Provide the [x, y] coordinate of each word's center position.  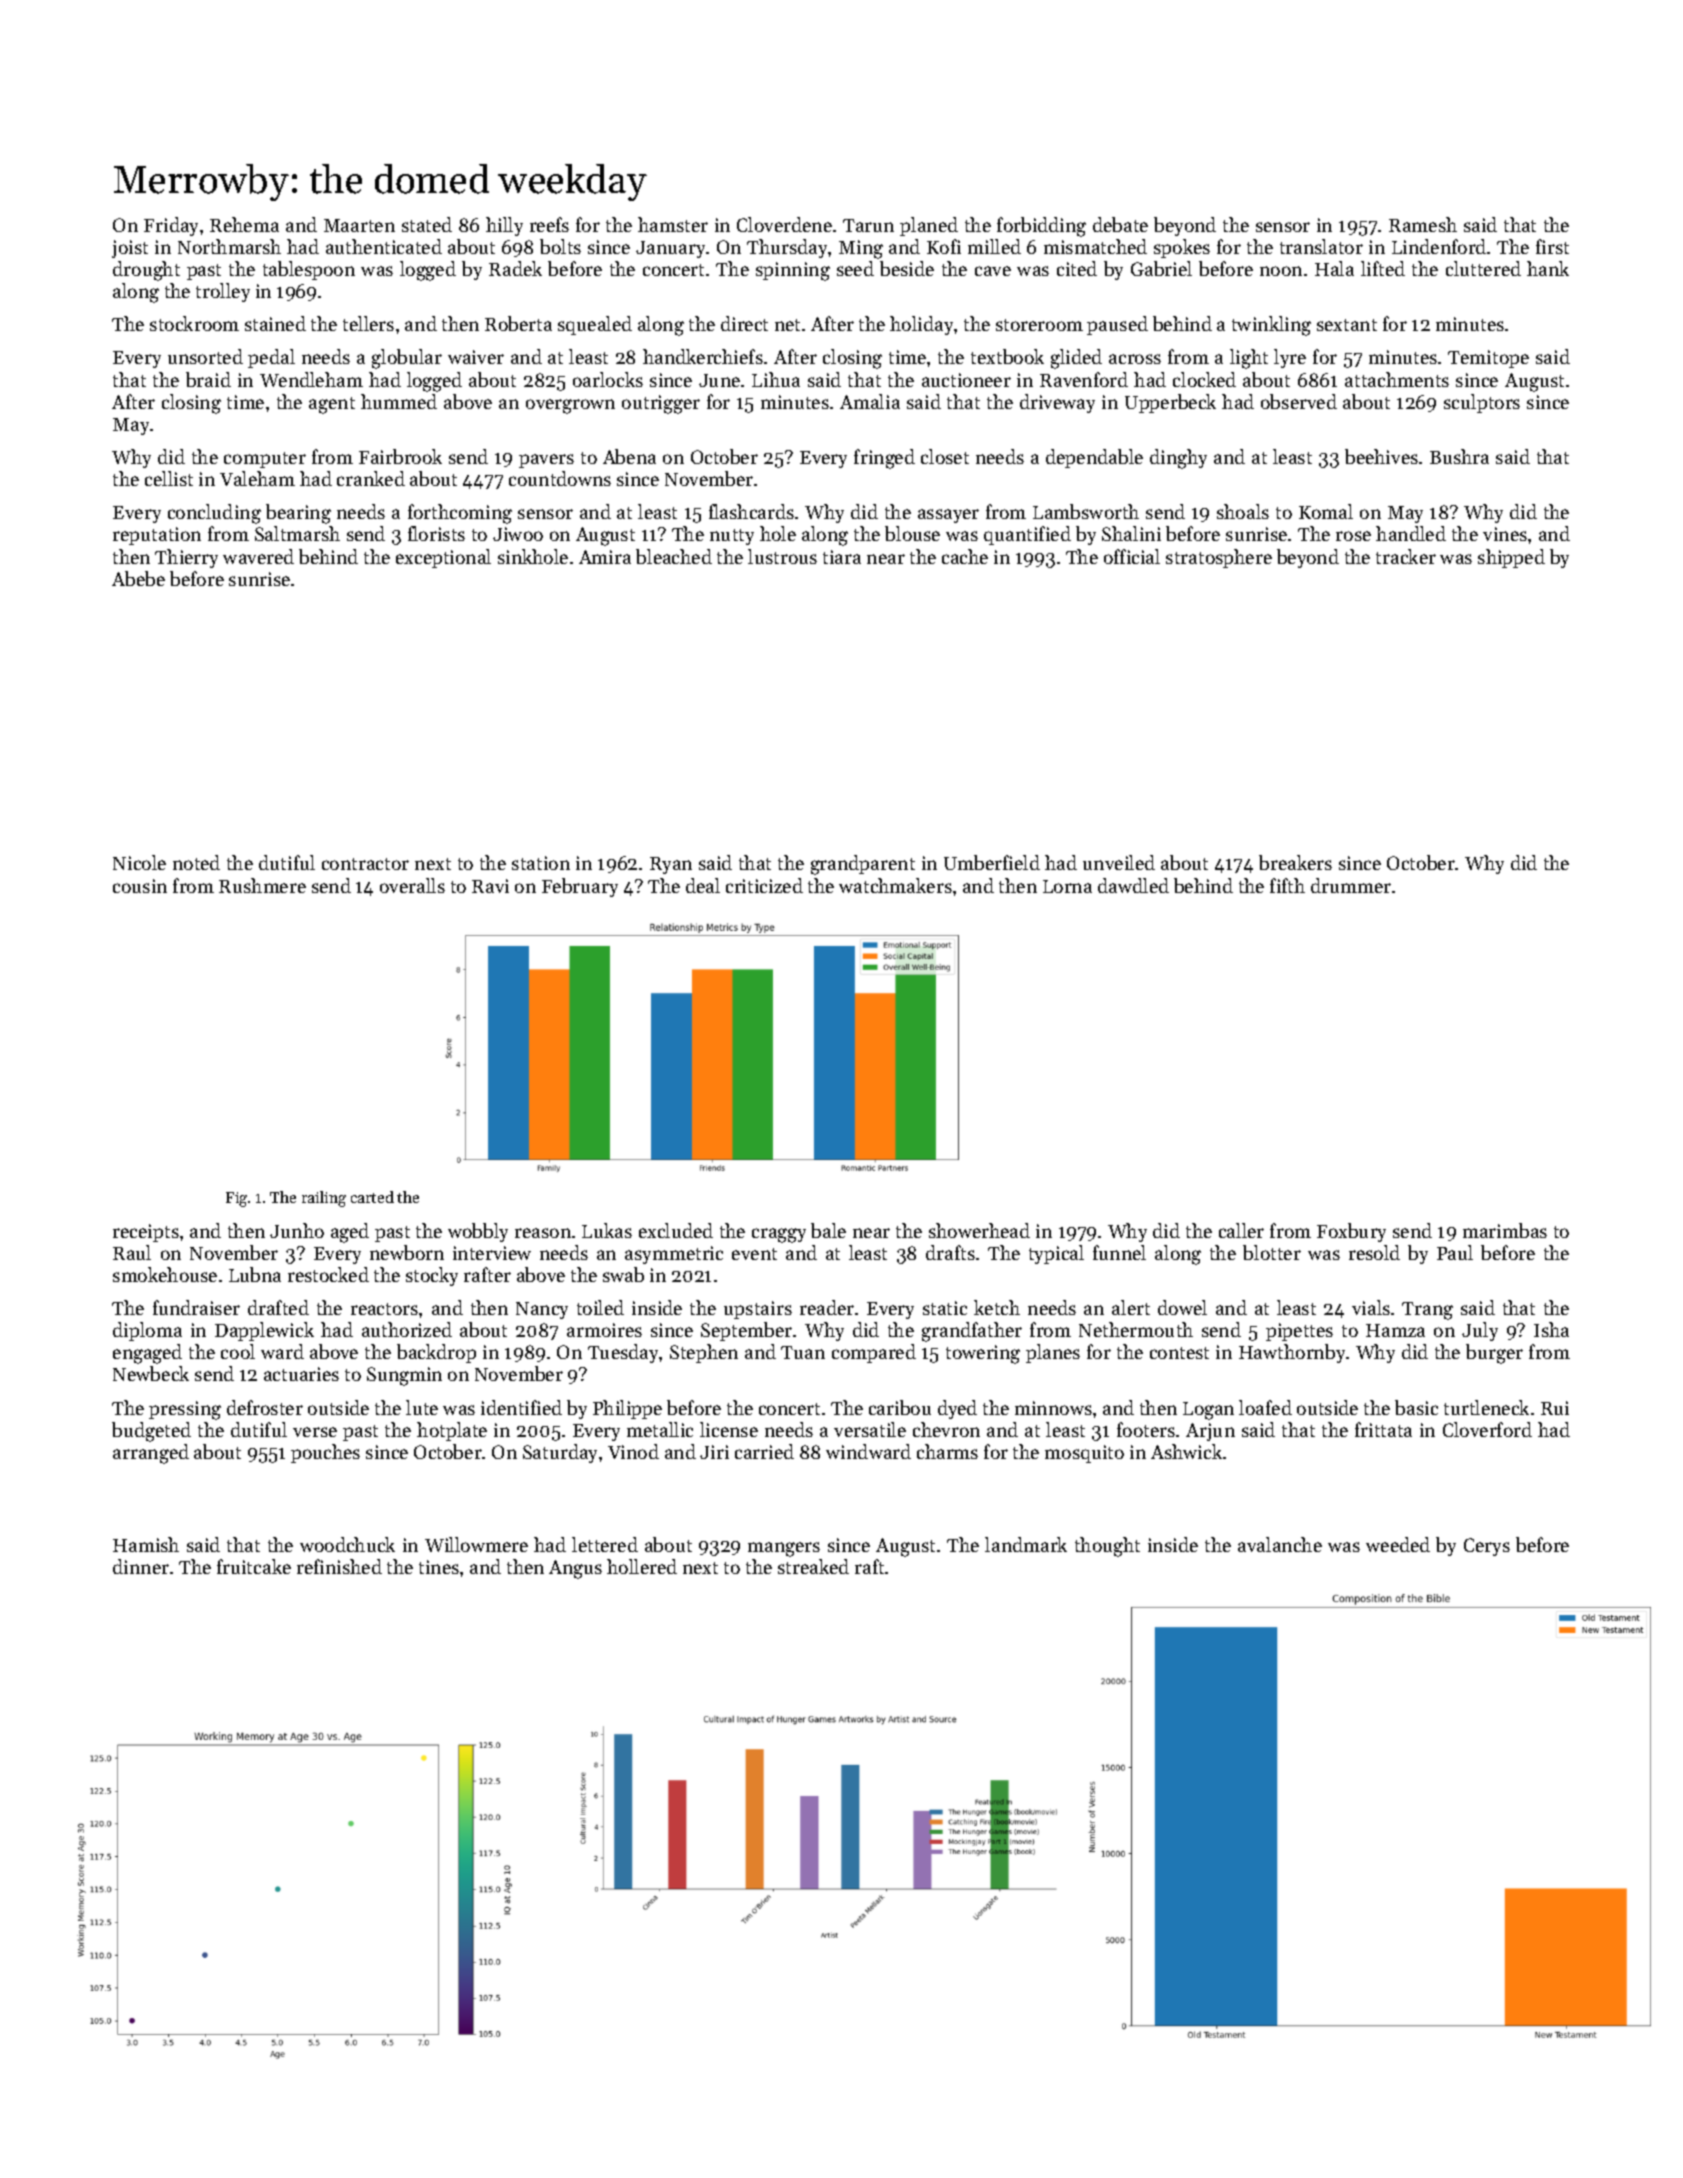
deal [703, 885]
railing [324, 1199]
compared [874, 1353]
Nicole [139, 862]
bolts [560, 246]
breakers [1295, 862]
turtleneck [1486, 1407]
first [1552, 246]
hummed [399, 401]
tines [439, 1567]
